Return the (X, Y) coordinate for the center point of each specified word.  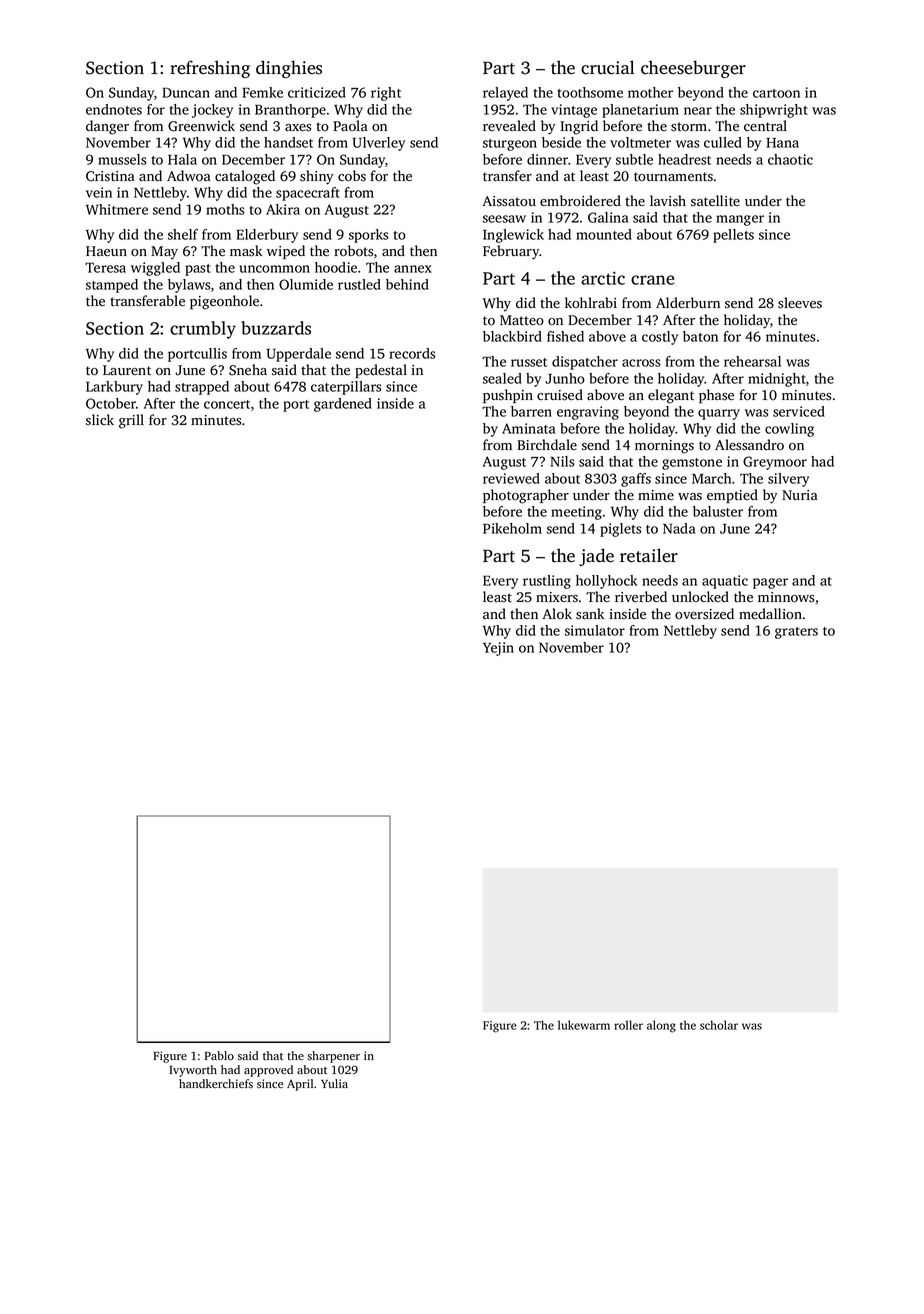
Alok (557, 614)
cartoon (776, 93)
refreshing (210, 69)
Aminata (529, 428)
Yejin (498, 649)
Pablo (219, 1055)
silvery (788, 480)
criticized (317, 92)
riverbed (641, 596)
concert (227, 404)
